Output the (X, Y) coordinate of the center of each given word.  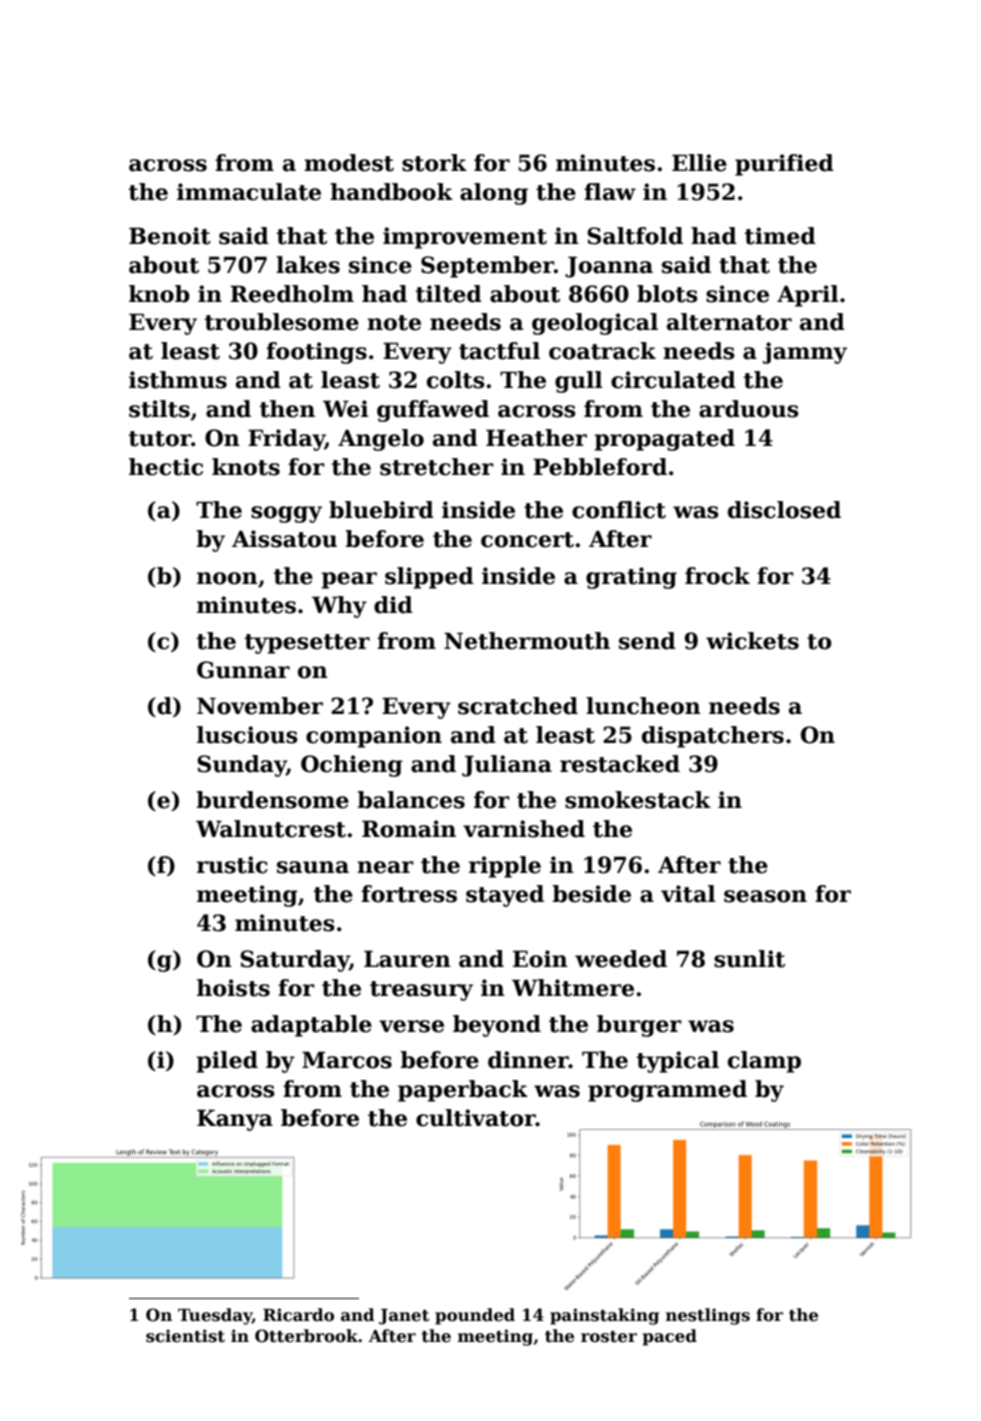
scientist (185, 1336)
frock (717, 576)
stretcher (437, 467)
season (765, 896)
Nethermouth (527, 641)
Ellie (699, 163)
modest (349, 163)
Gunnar (243, 670)
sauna (313, 867)
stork (434, 163)
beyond (497, 1026)
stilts (159, 409)
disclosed (784, 510)
